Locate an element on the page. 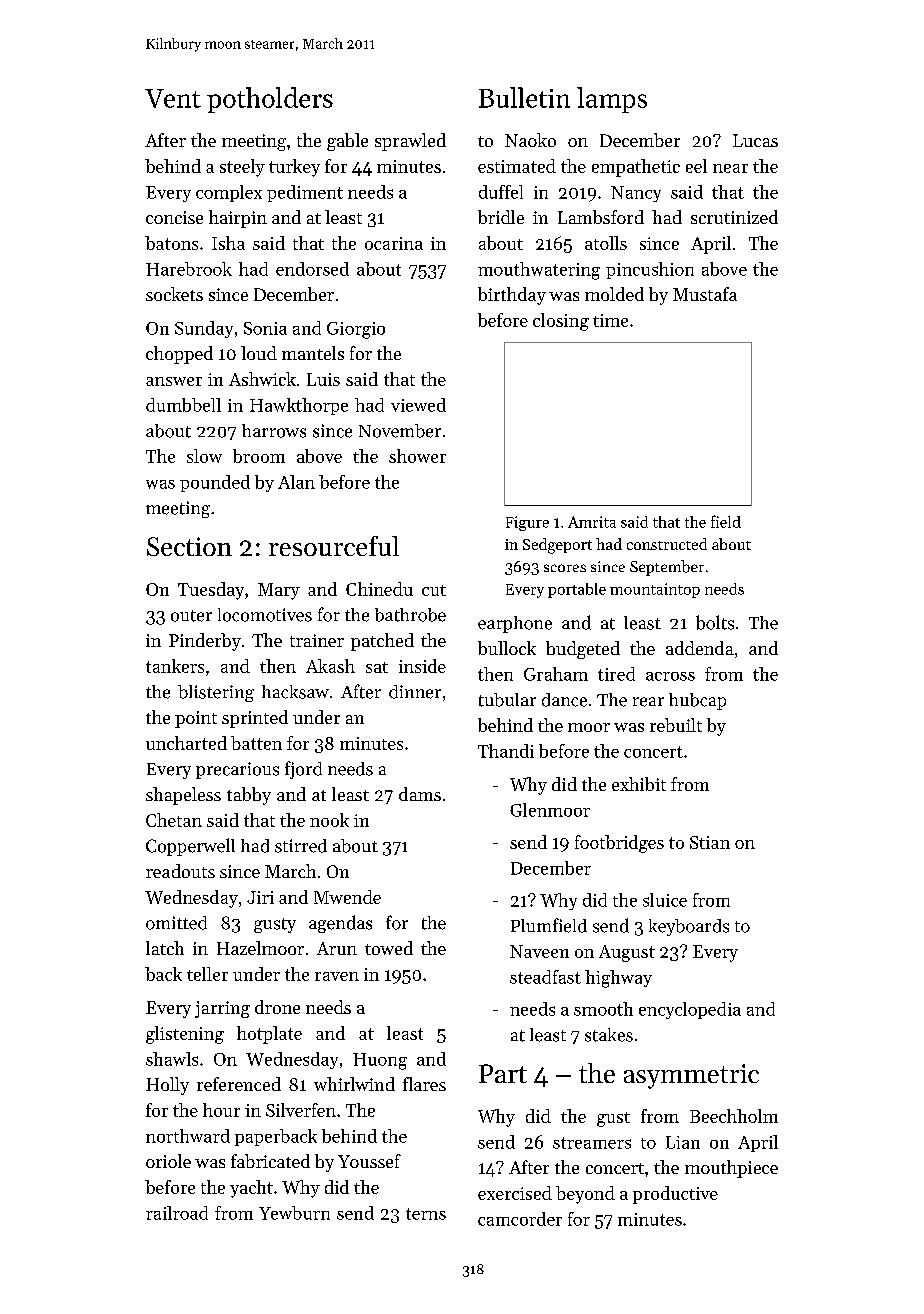 This document has width=924, height=1314. encyclopedia is located at coordinates (690, 1010).
